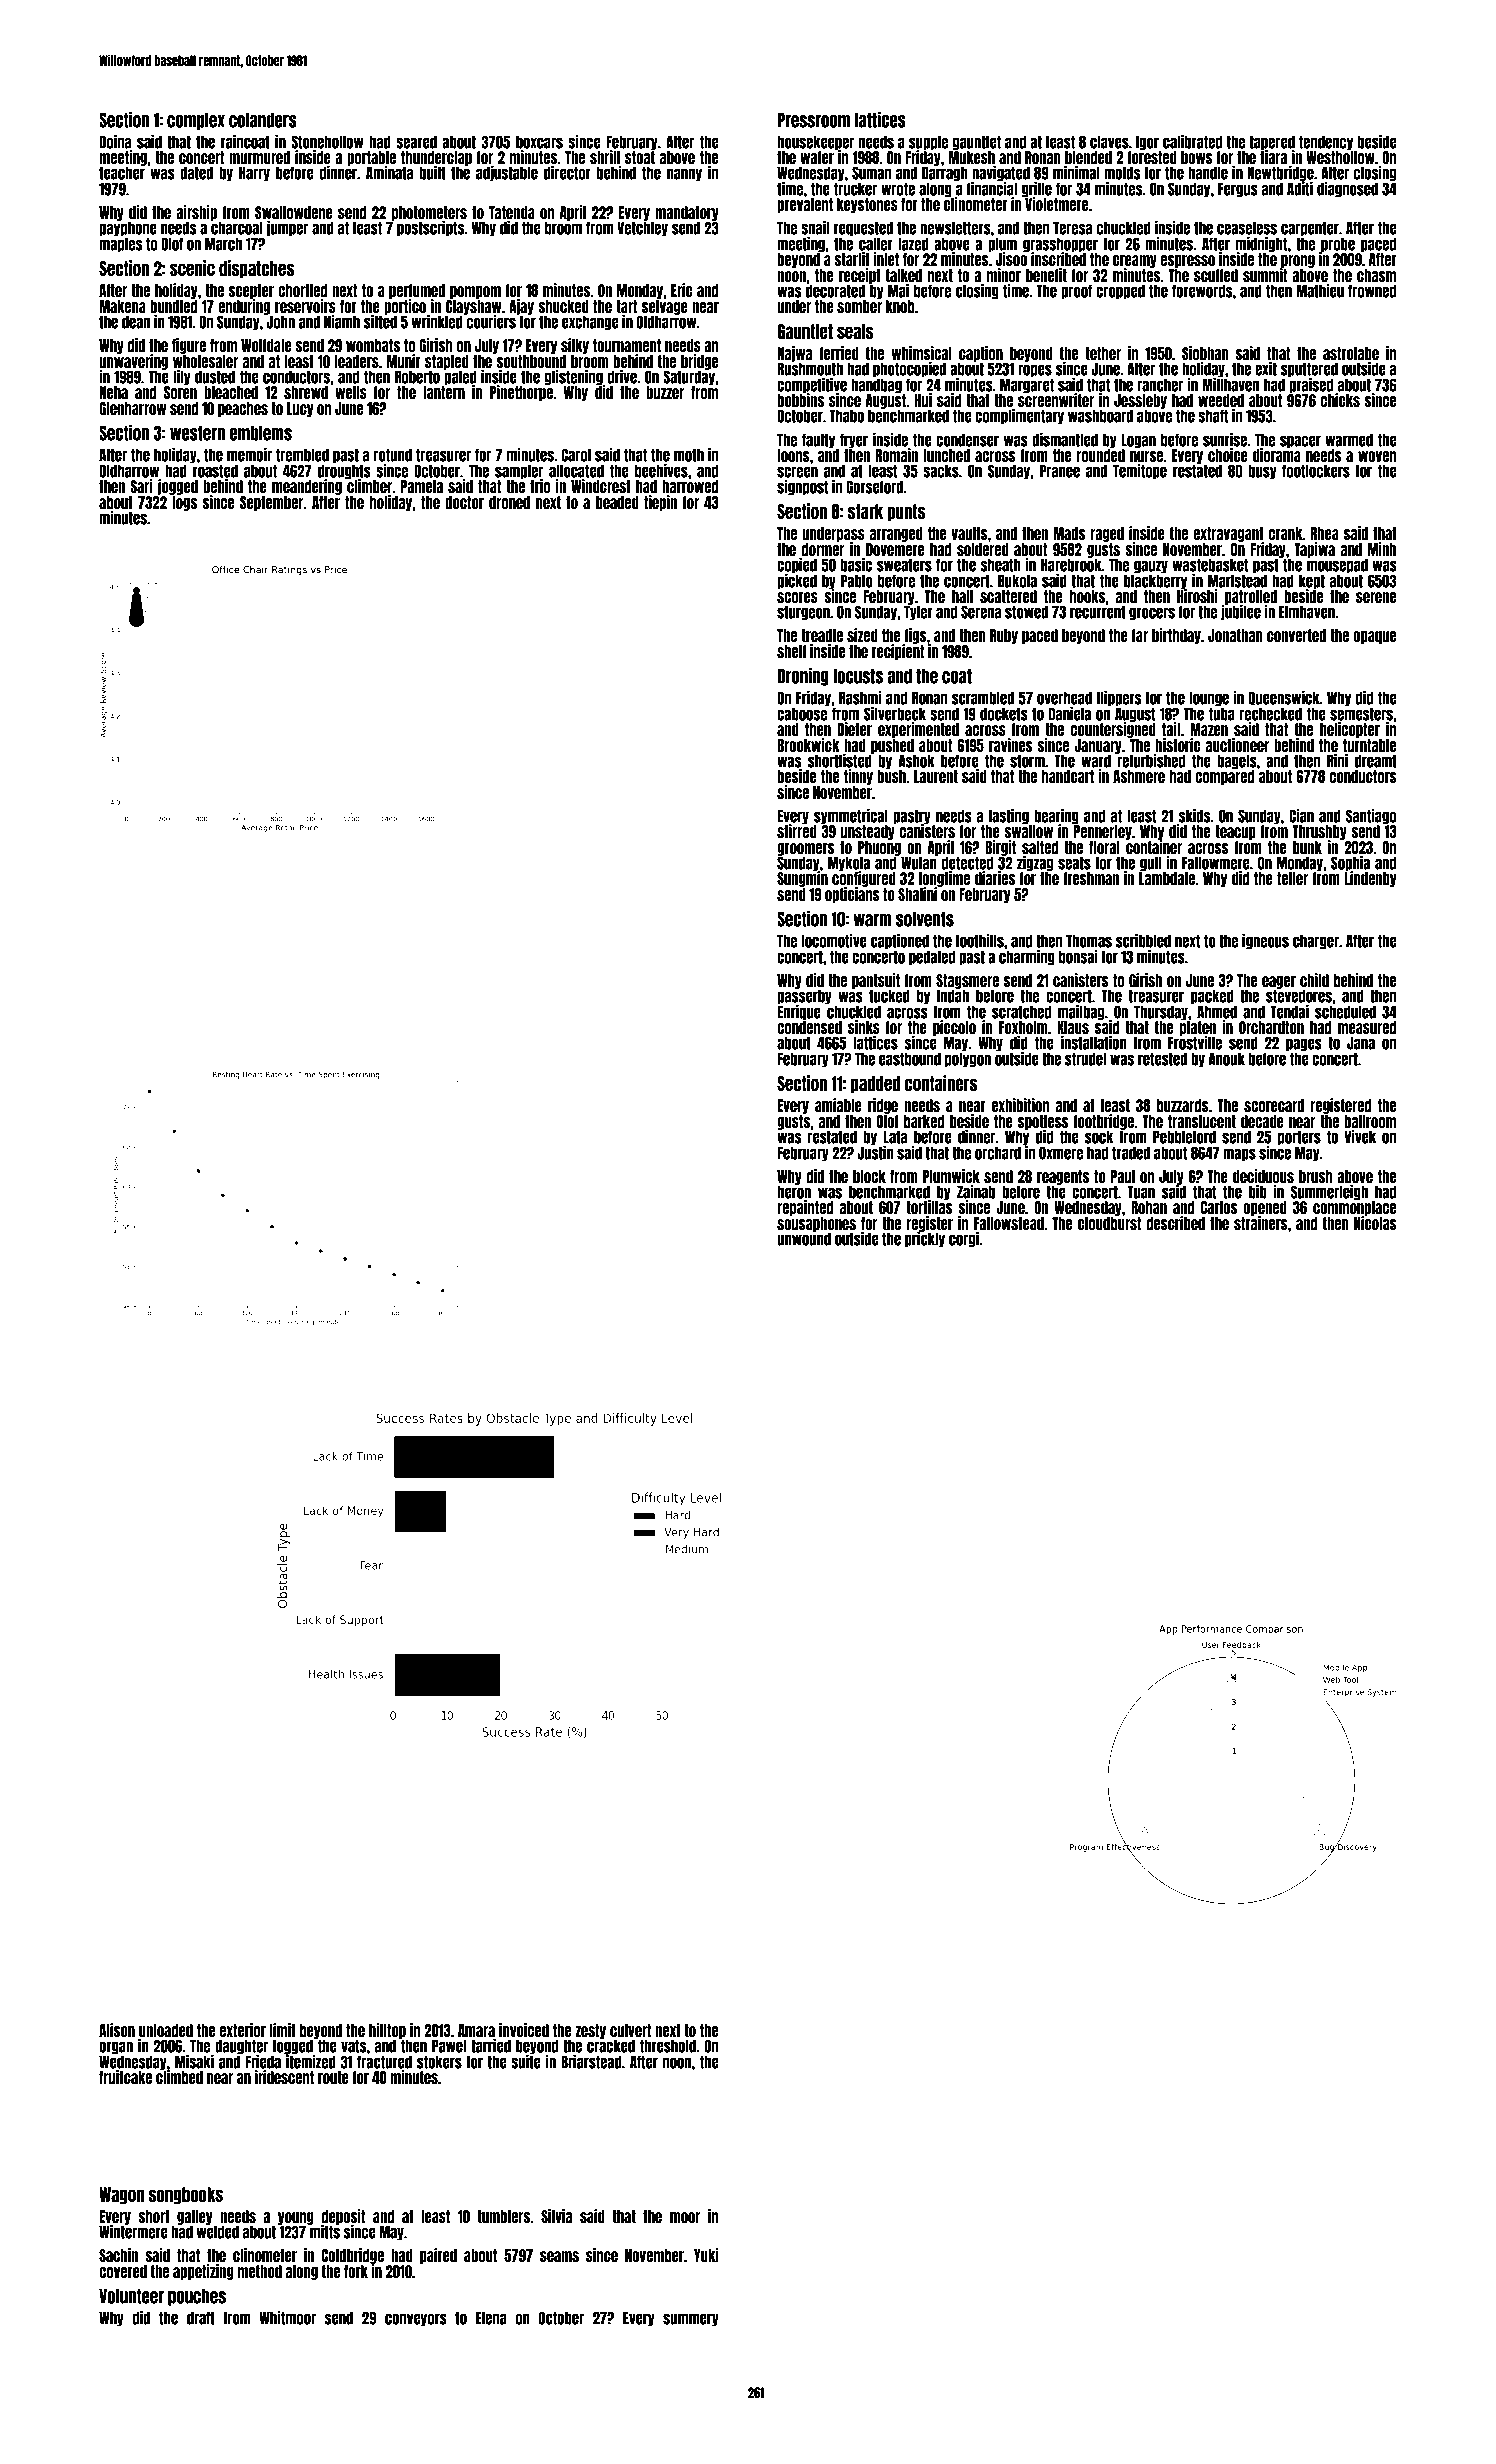 Image resolution: width=1496 pixels, height=2464 pixels. I want to click on Fergus, so click(1238, 190).
